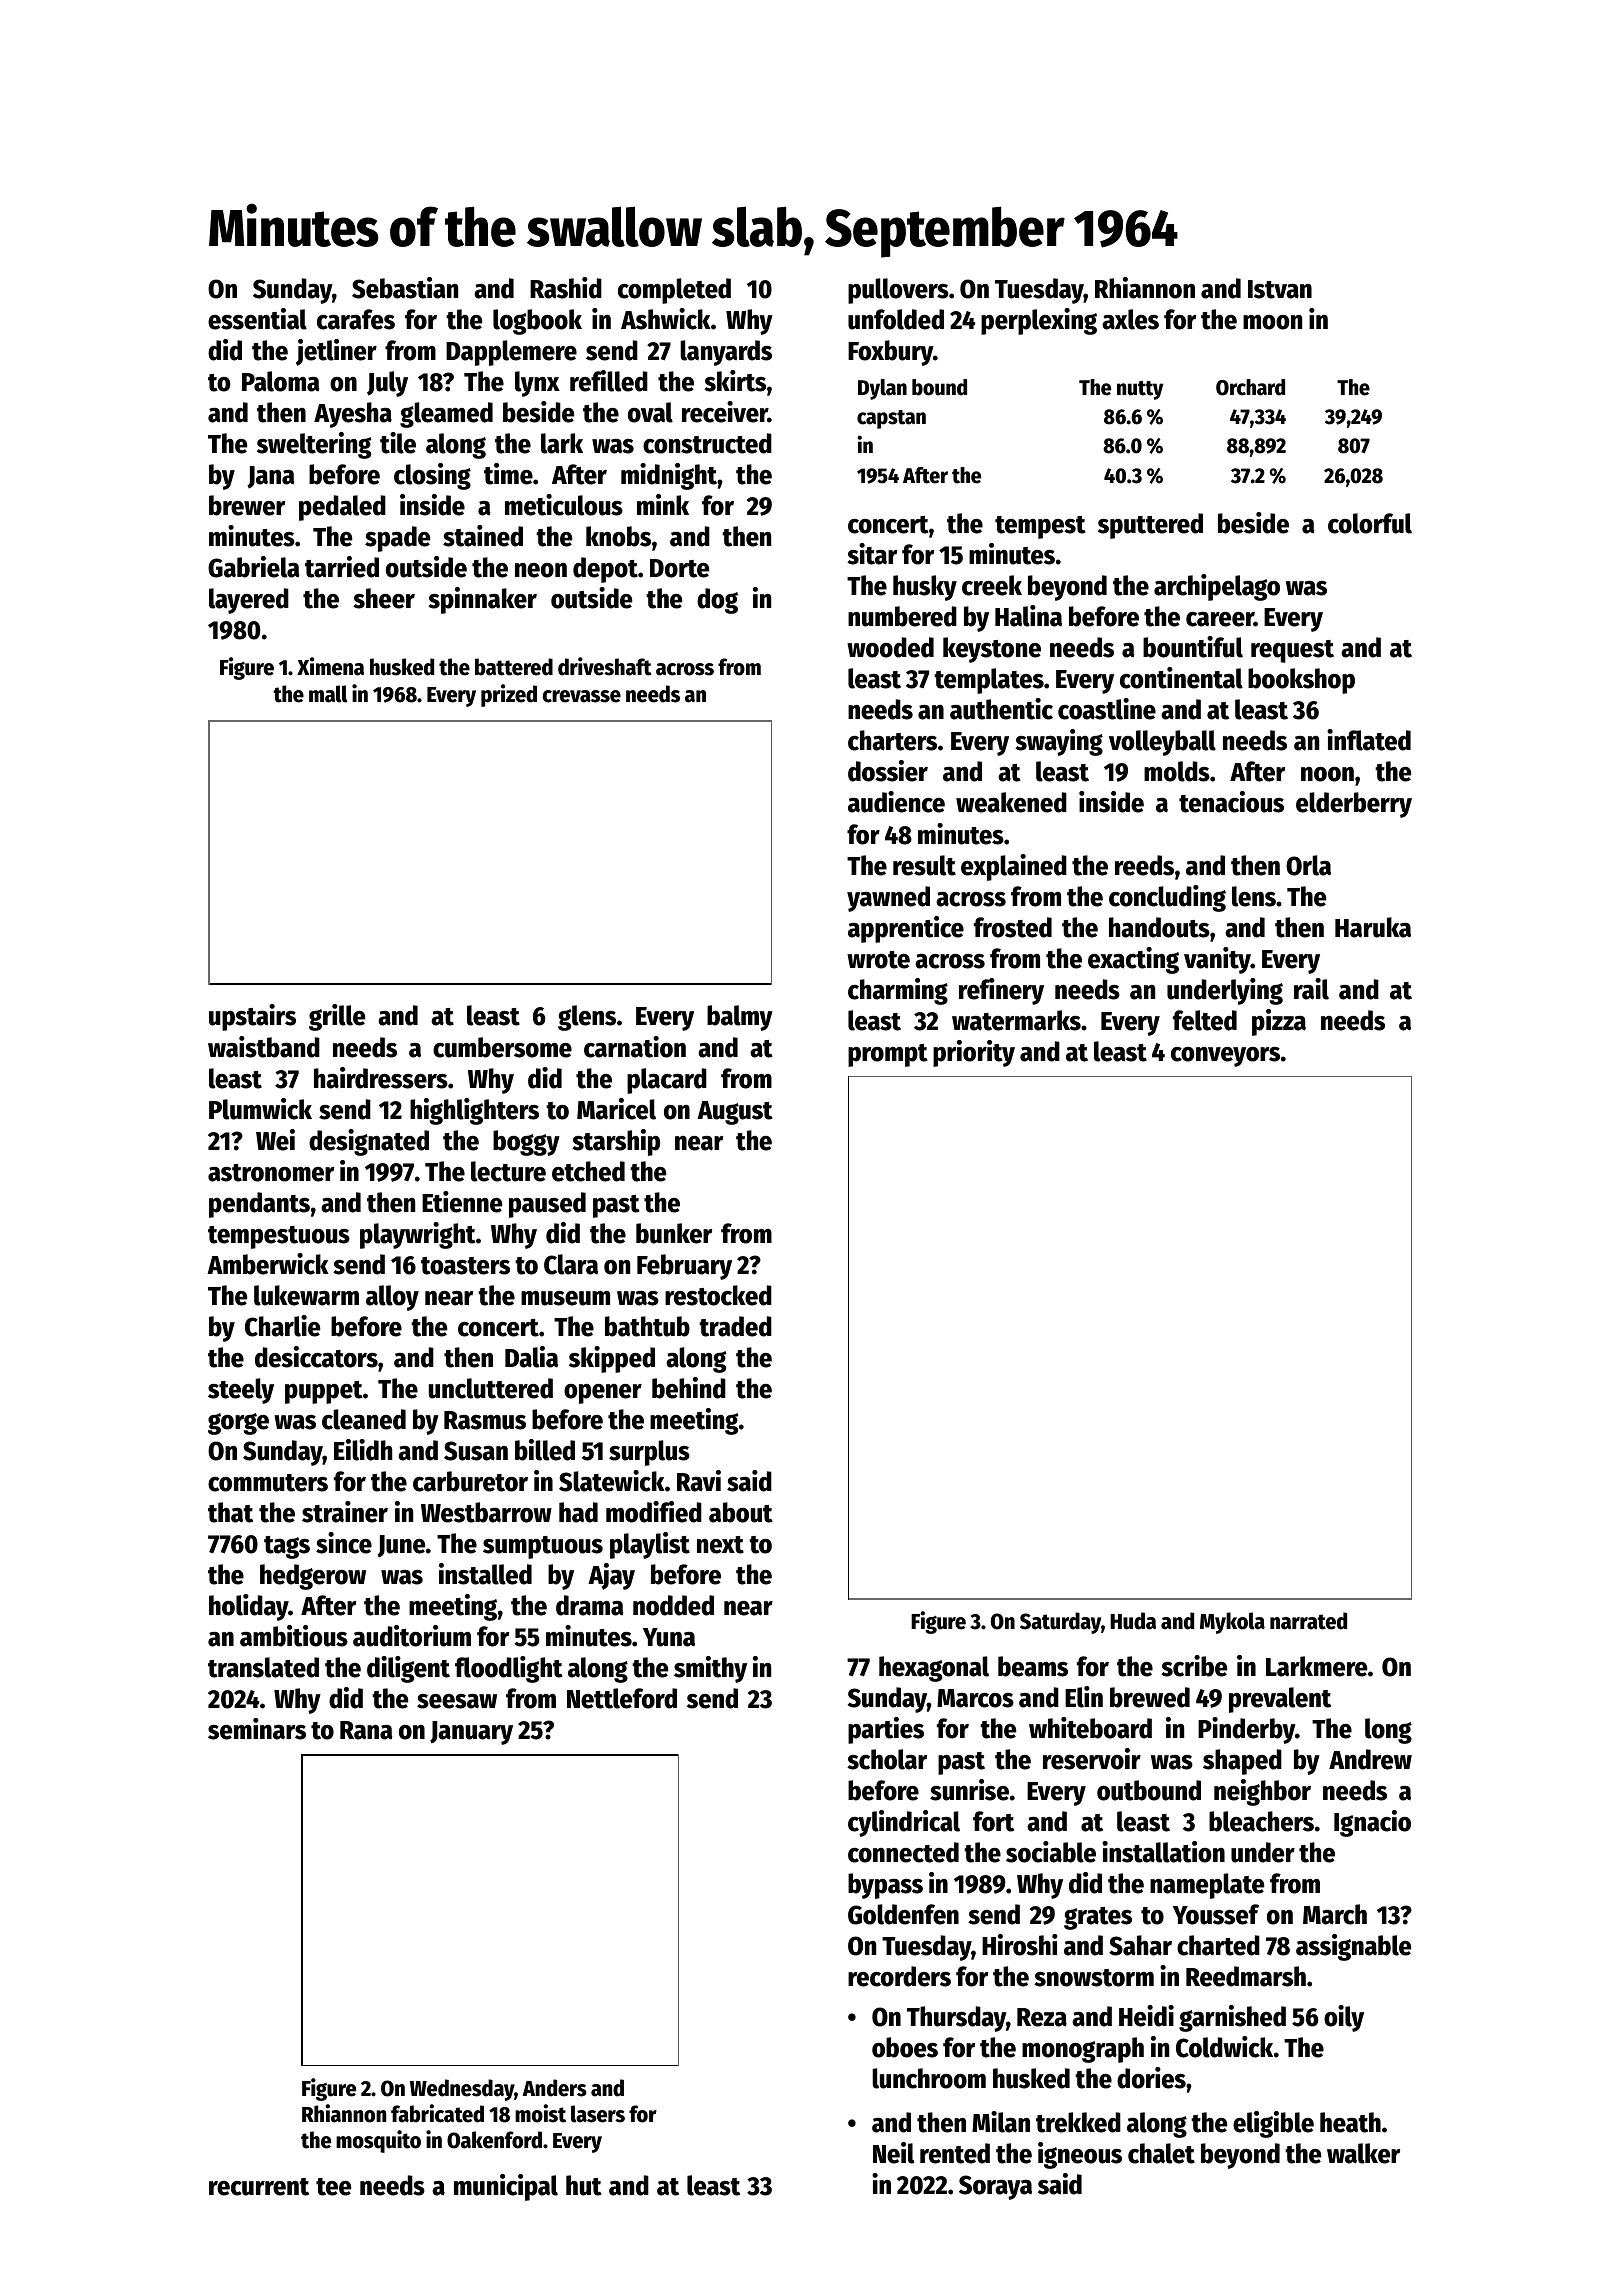  Describe the element at coordinates (259, 2187) in the screenshot. I see `recurrent` at that location.
